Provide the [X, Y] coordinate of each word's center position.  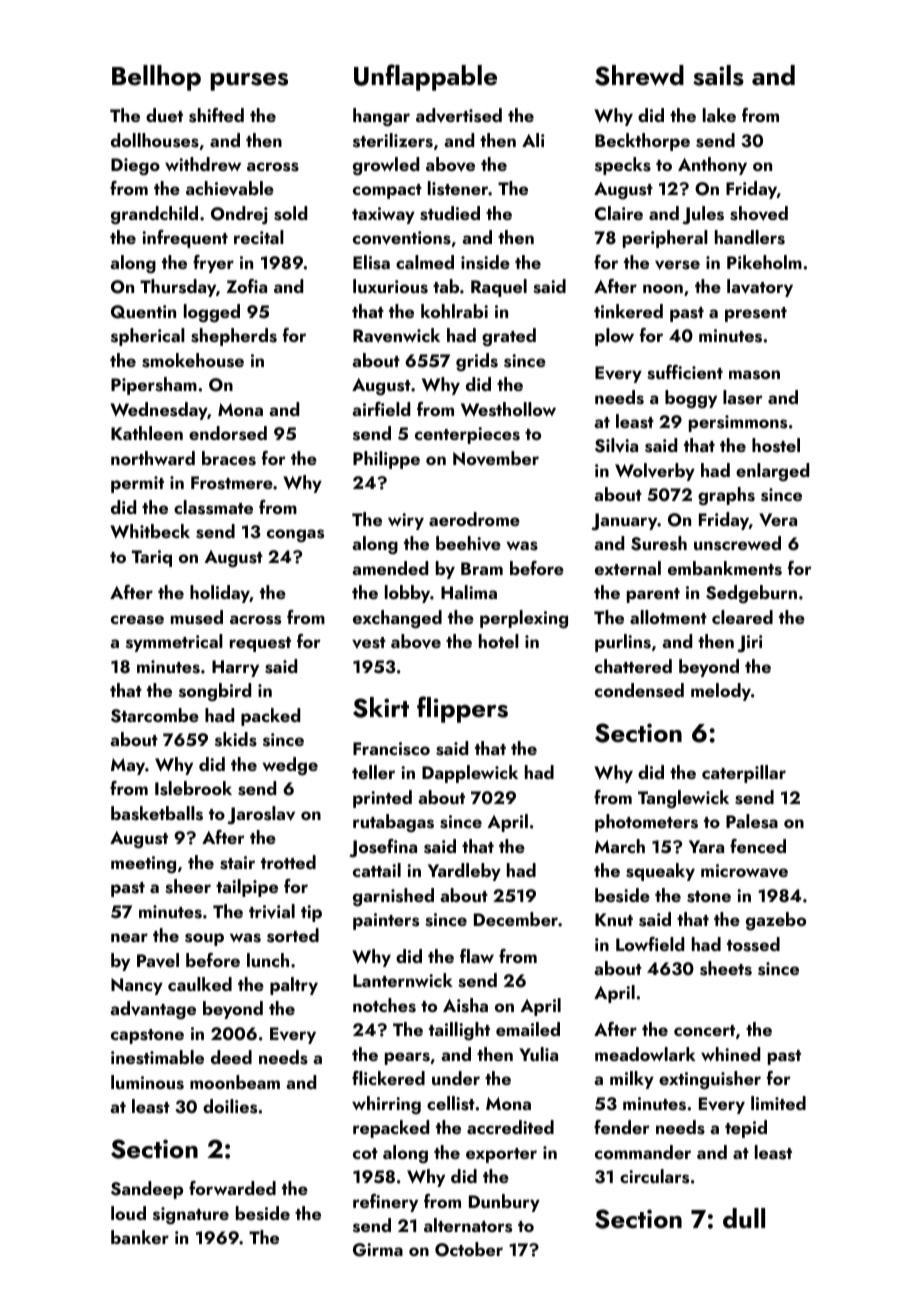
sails [718, 75]
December [516, 919]
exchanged [397, 619]
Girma [378, 1250]
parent [653, 595]
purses [249, 82]
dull [744, 1218]
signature [191, 1216]
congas [295, 536]
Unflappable [425, 77]
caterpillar [744, 774]
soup [204, 939]
